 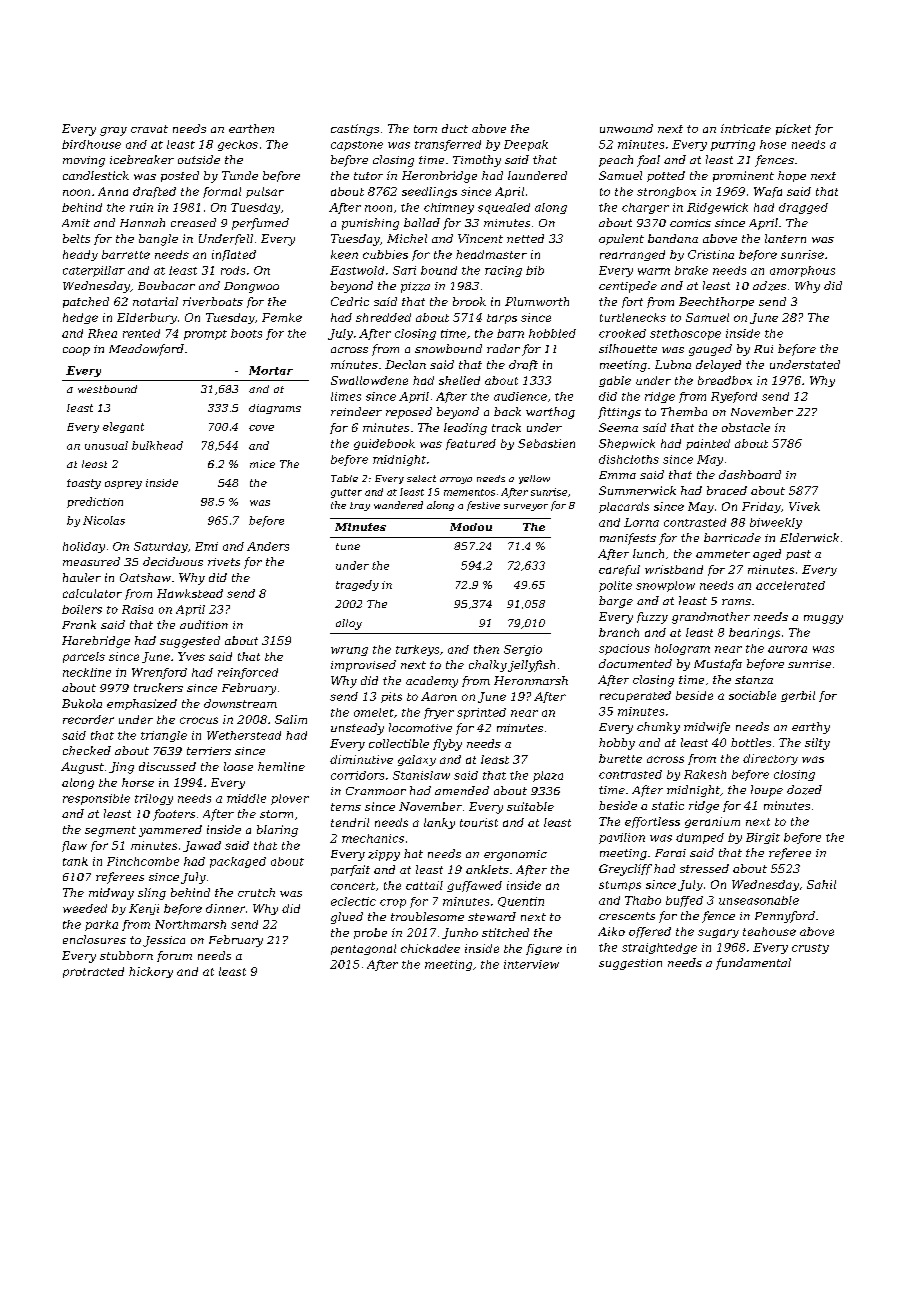 I want to click on surveyor, so click(x=526, y=507).
